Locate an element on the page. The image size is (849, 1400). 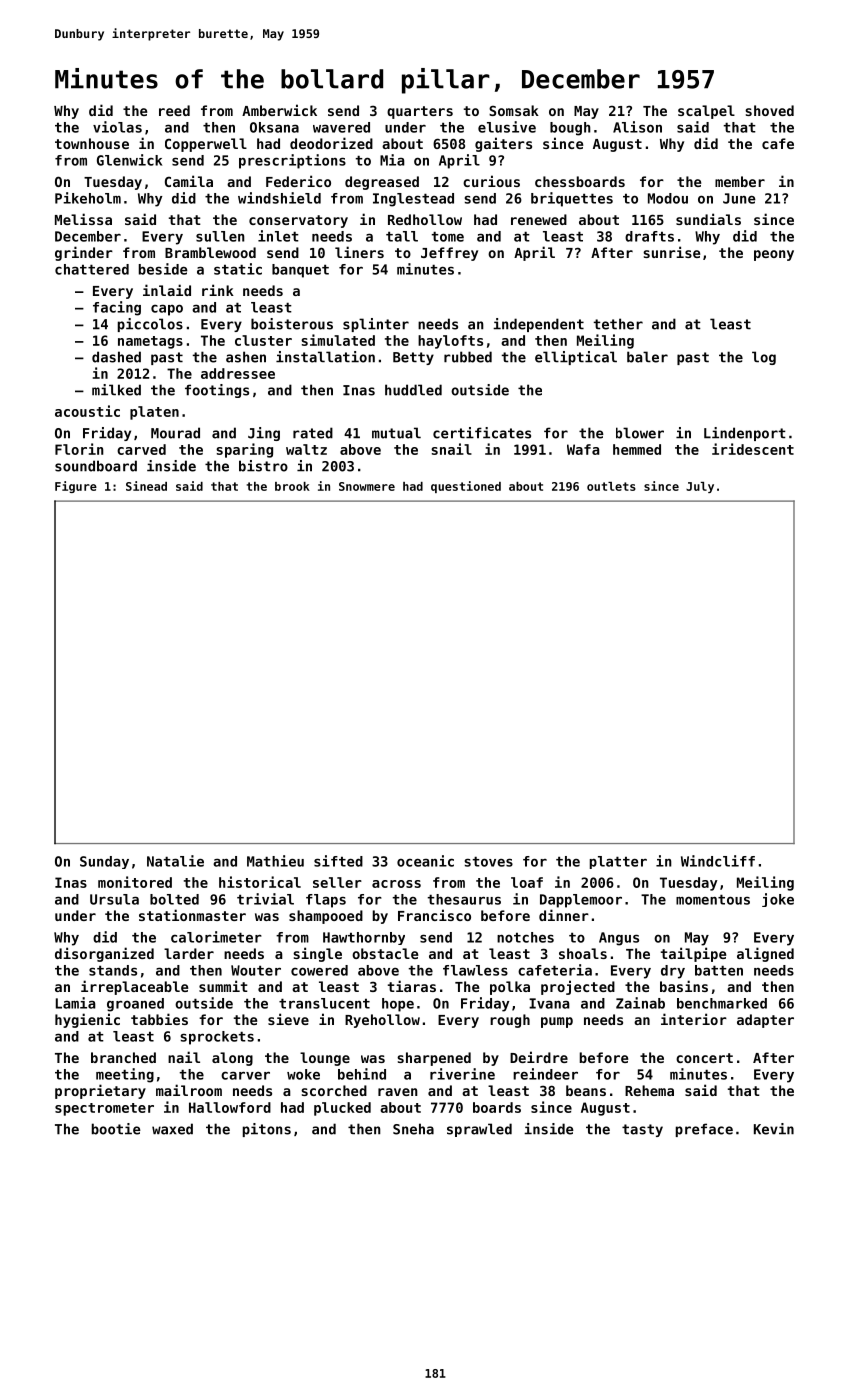
tasty is located at coordinates (642, 1130).
